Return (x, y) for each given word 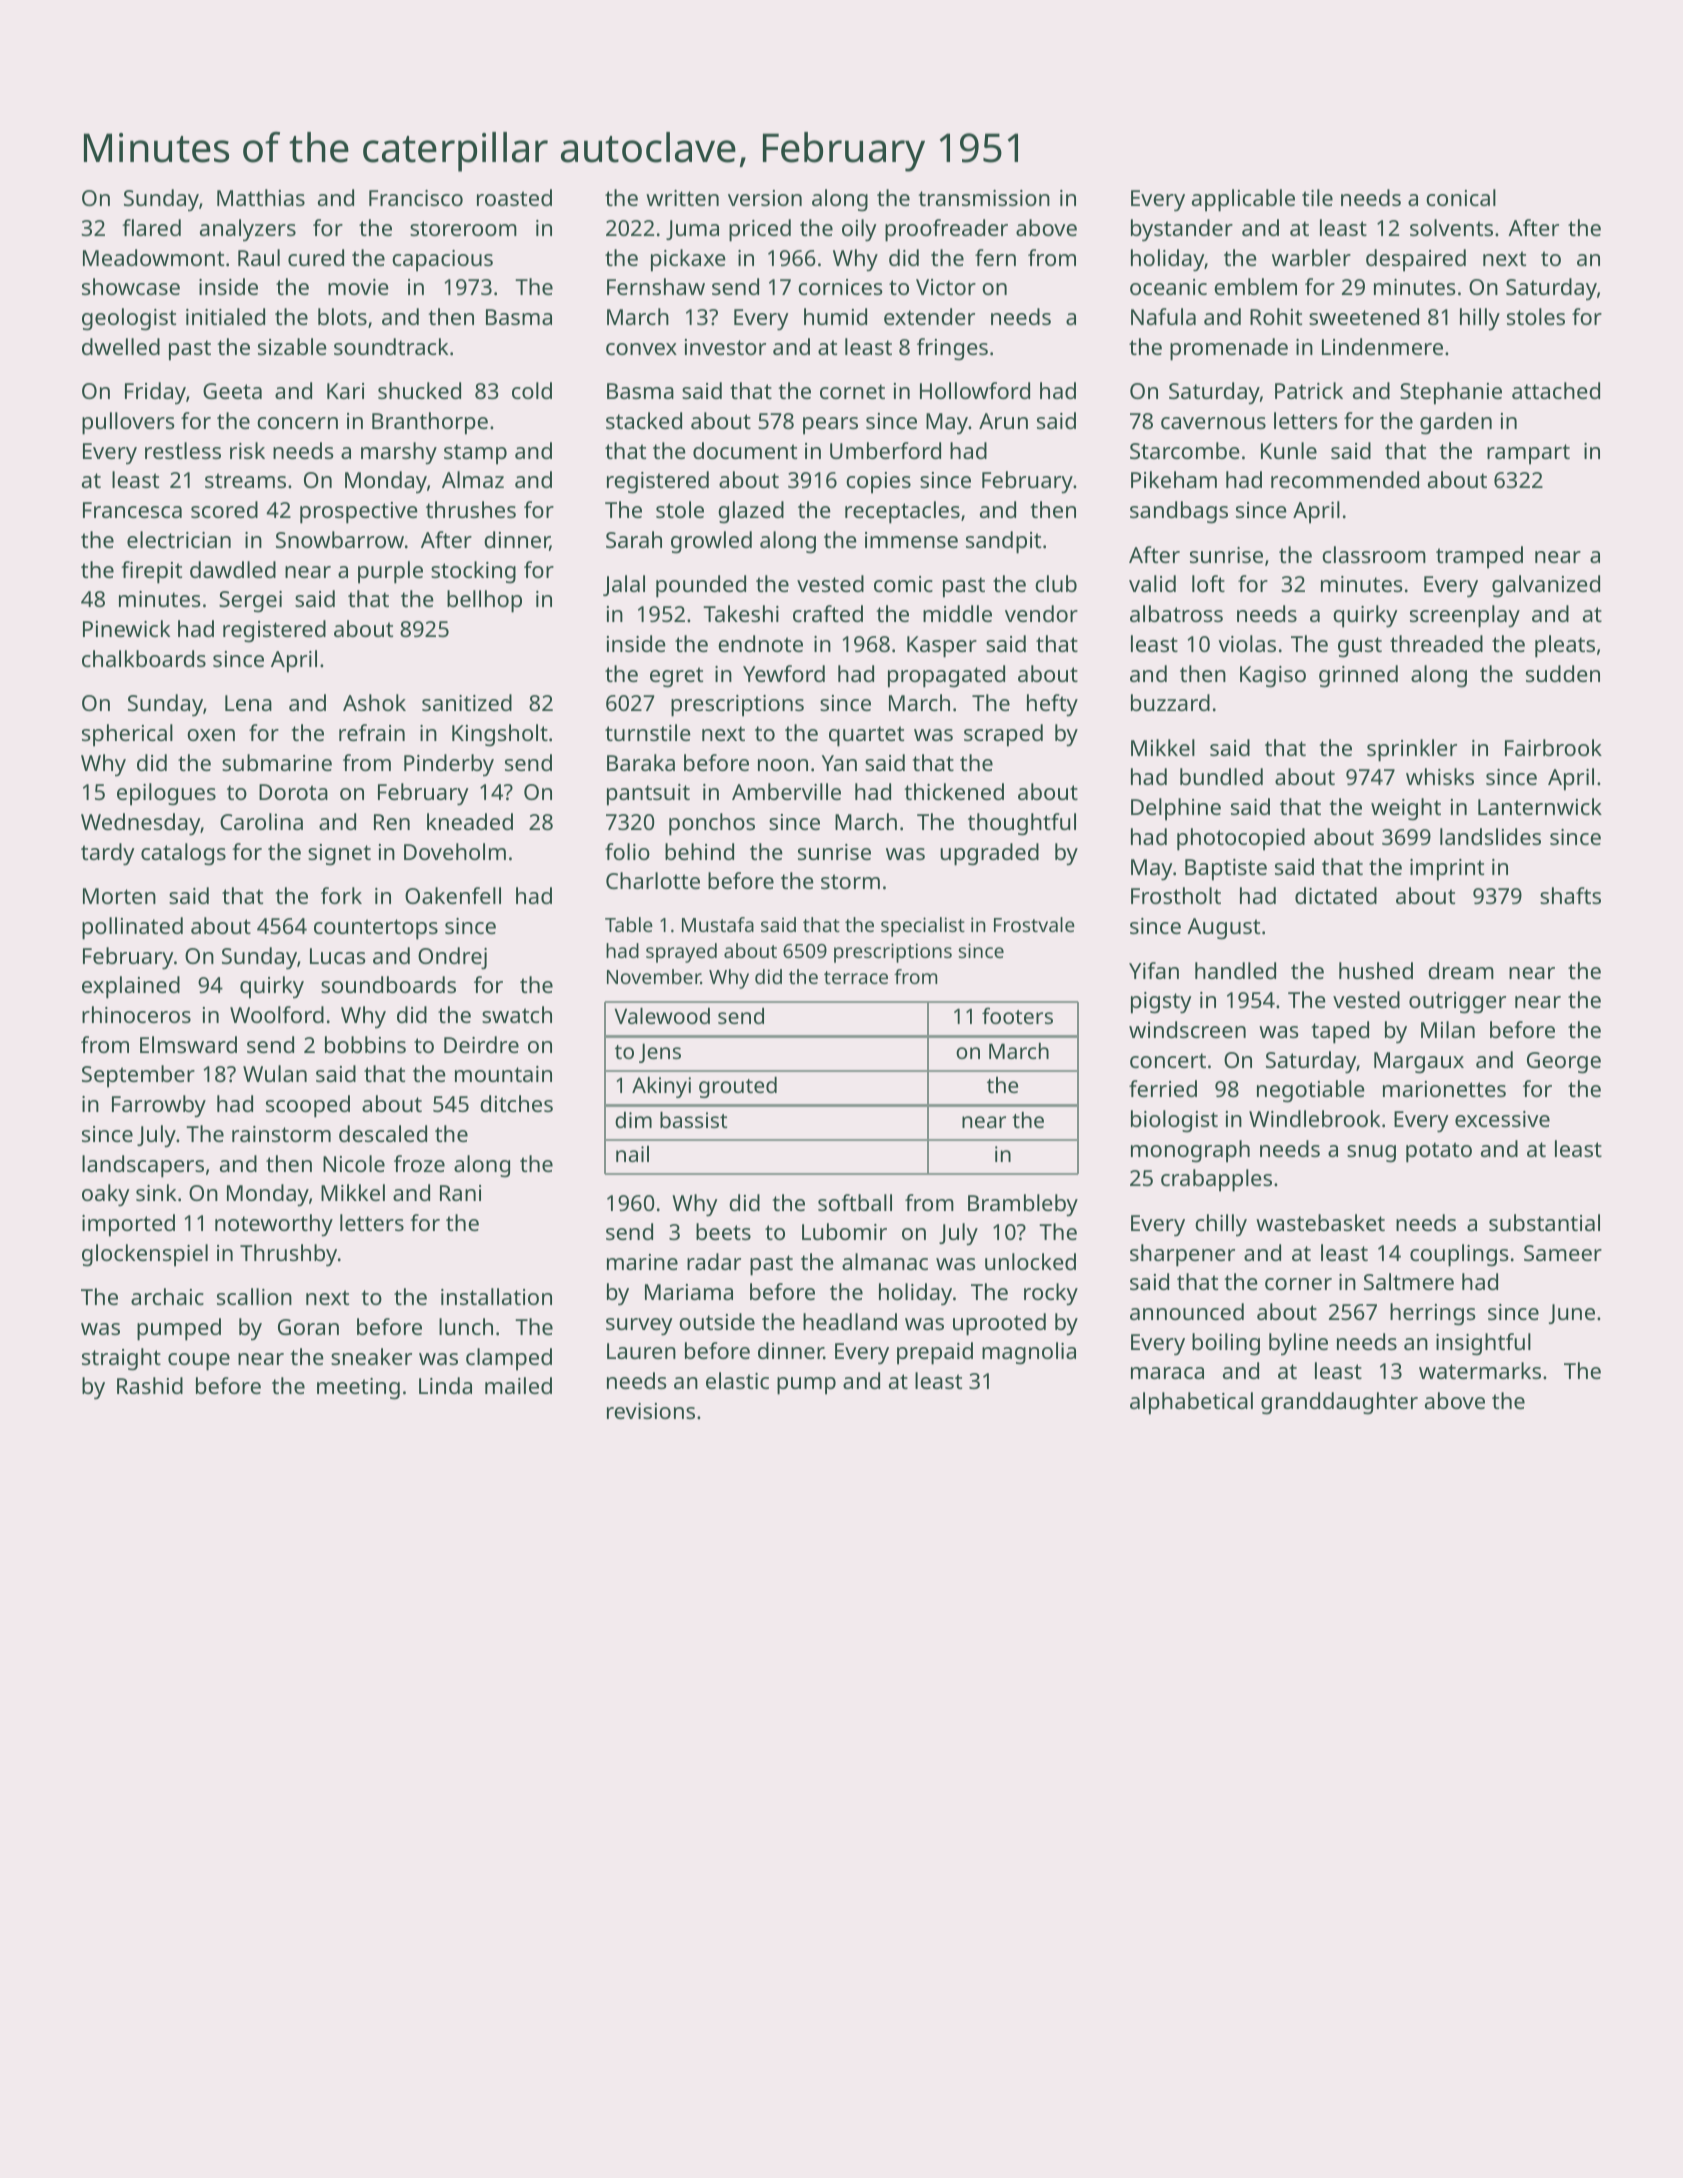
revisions (651, 1411)
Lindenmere (1382, 346)
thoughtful (1022, 824)
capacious (442, 261)
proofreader (946, 230)
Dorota (293, 792)
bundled (1221, 776)
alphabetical (1191, 1403)
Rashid (150, 1385)
